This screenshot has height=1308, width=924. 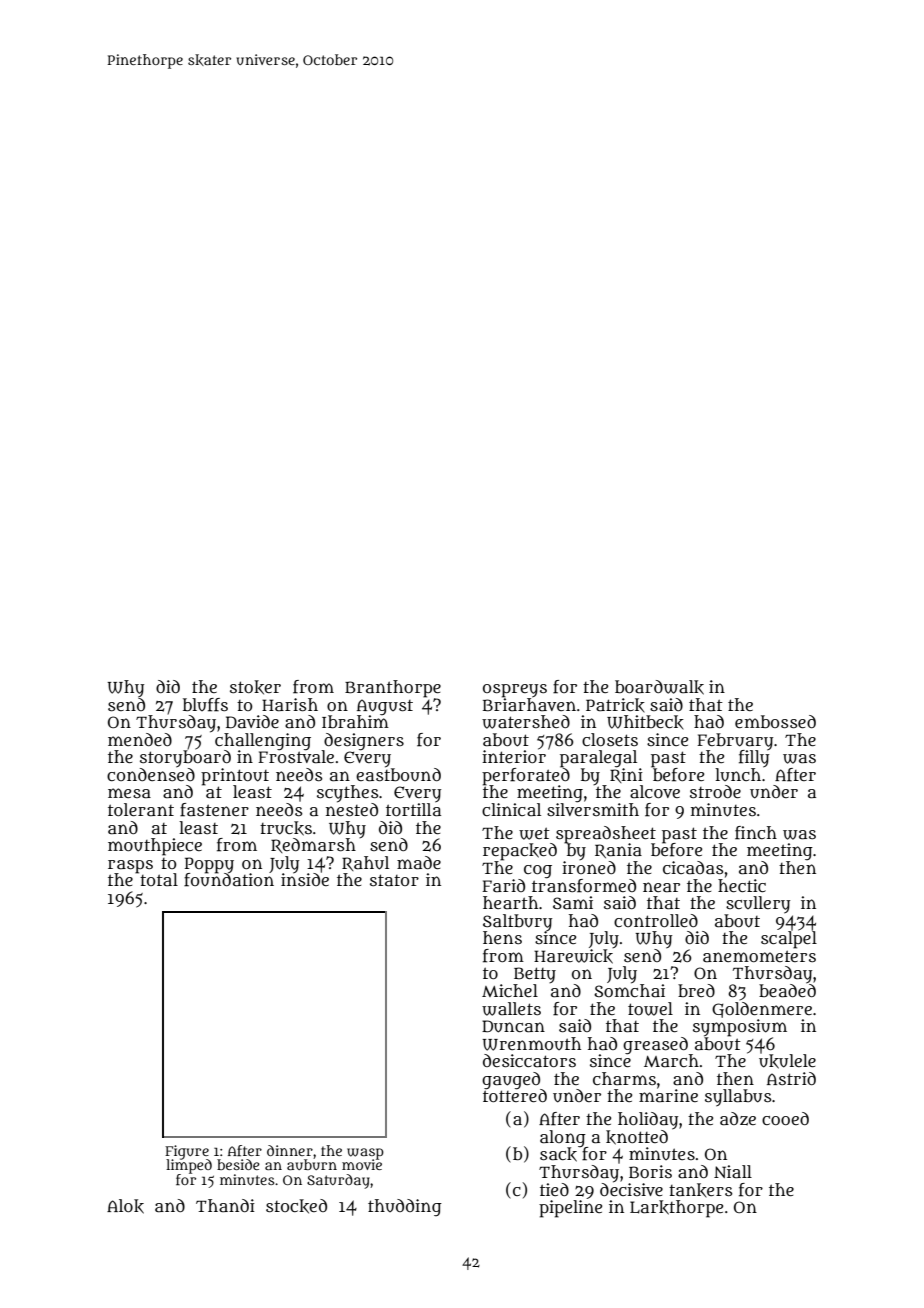 I want to click on foundation, so click(x=229, y=880).
